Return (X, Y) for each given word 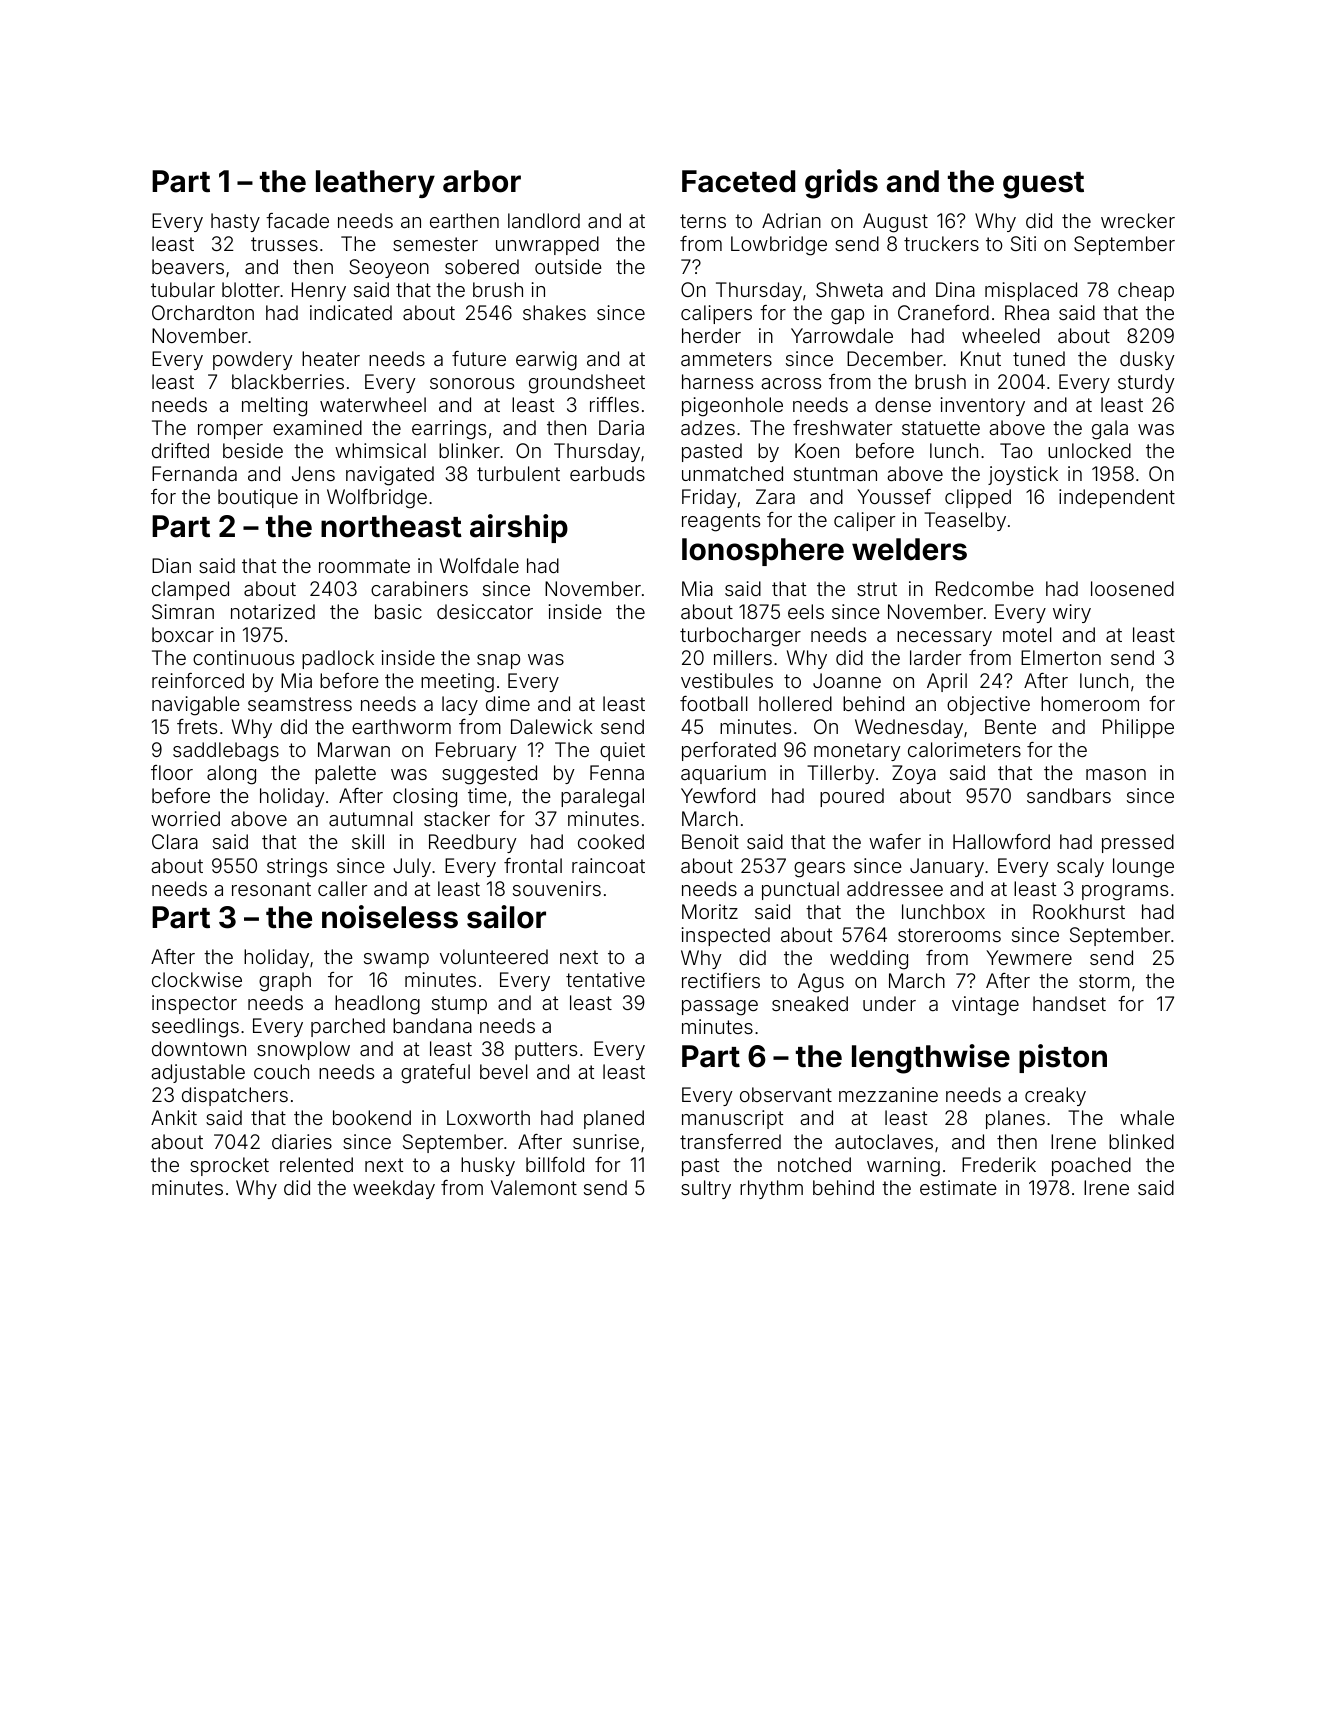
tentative (605, 979)
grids (841, 184)
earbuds (607, 473)
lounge (1143, 868)
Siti (1023, 243)
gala (1110, 430)
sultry (706, 1189)
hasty (235, 222)
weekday (394, 1189)
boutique (258, 498)
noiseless (390, 917)
